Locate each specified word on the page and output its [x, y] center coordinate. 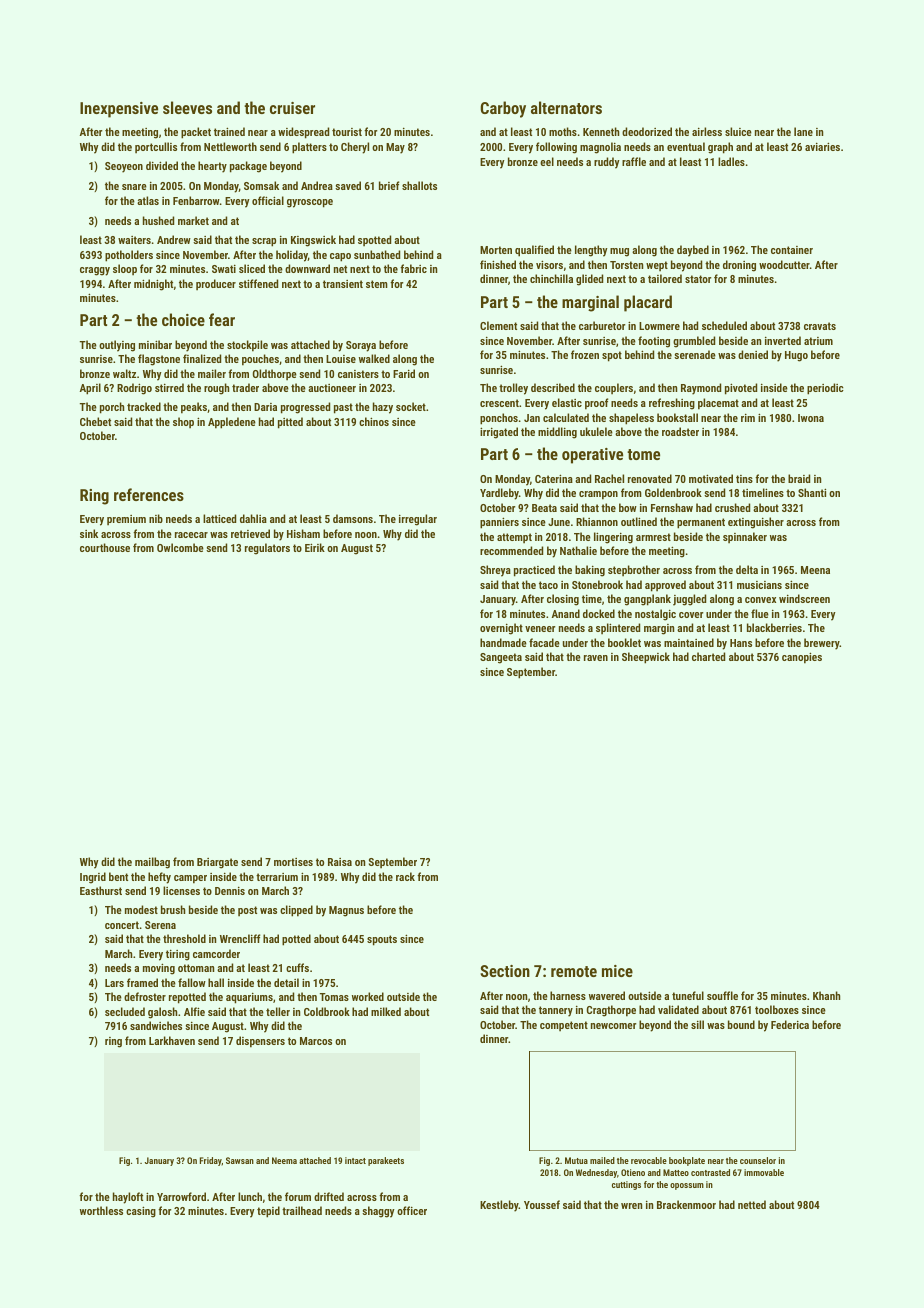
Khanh [826, 995]
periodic [825, 389]
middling [557, 433]
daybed [693, 251]
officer [412, 1210]
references [149, 494]
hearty [212, 167]
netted [752, 1204]
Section [505, 971]
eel [547, 161]
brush [173, 909]
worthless [101, 1210]
